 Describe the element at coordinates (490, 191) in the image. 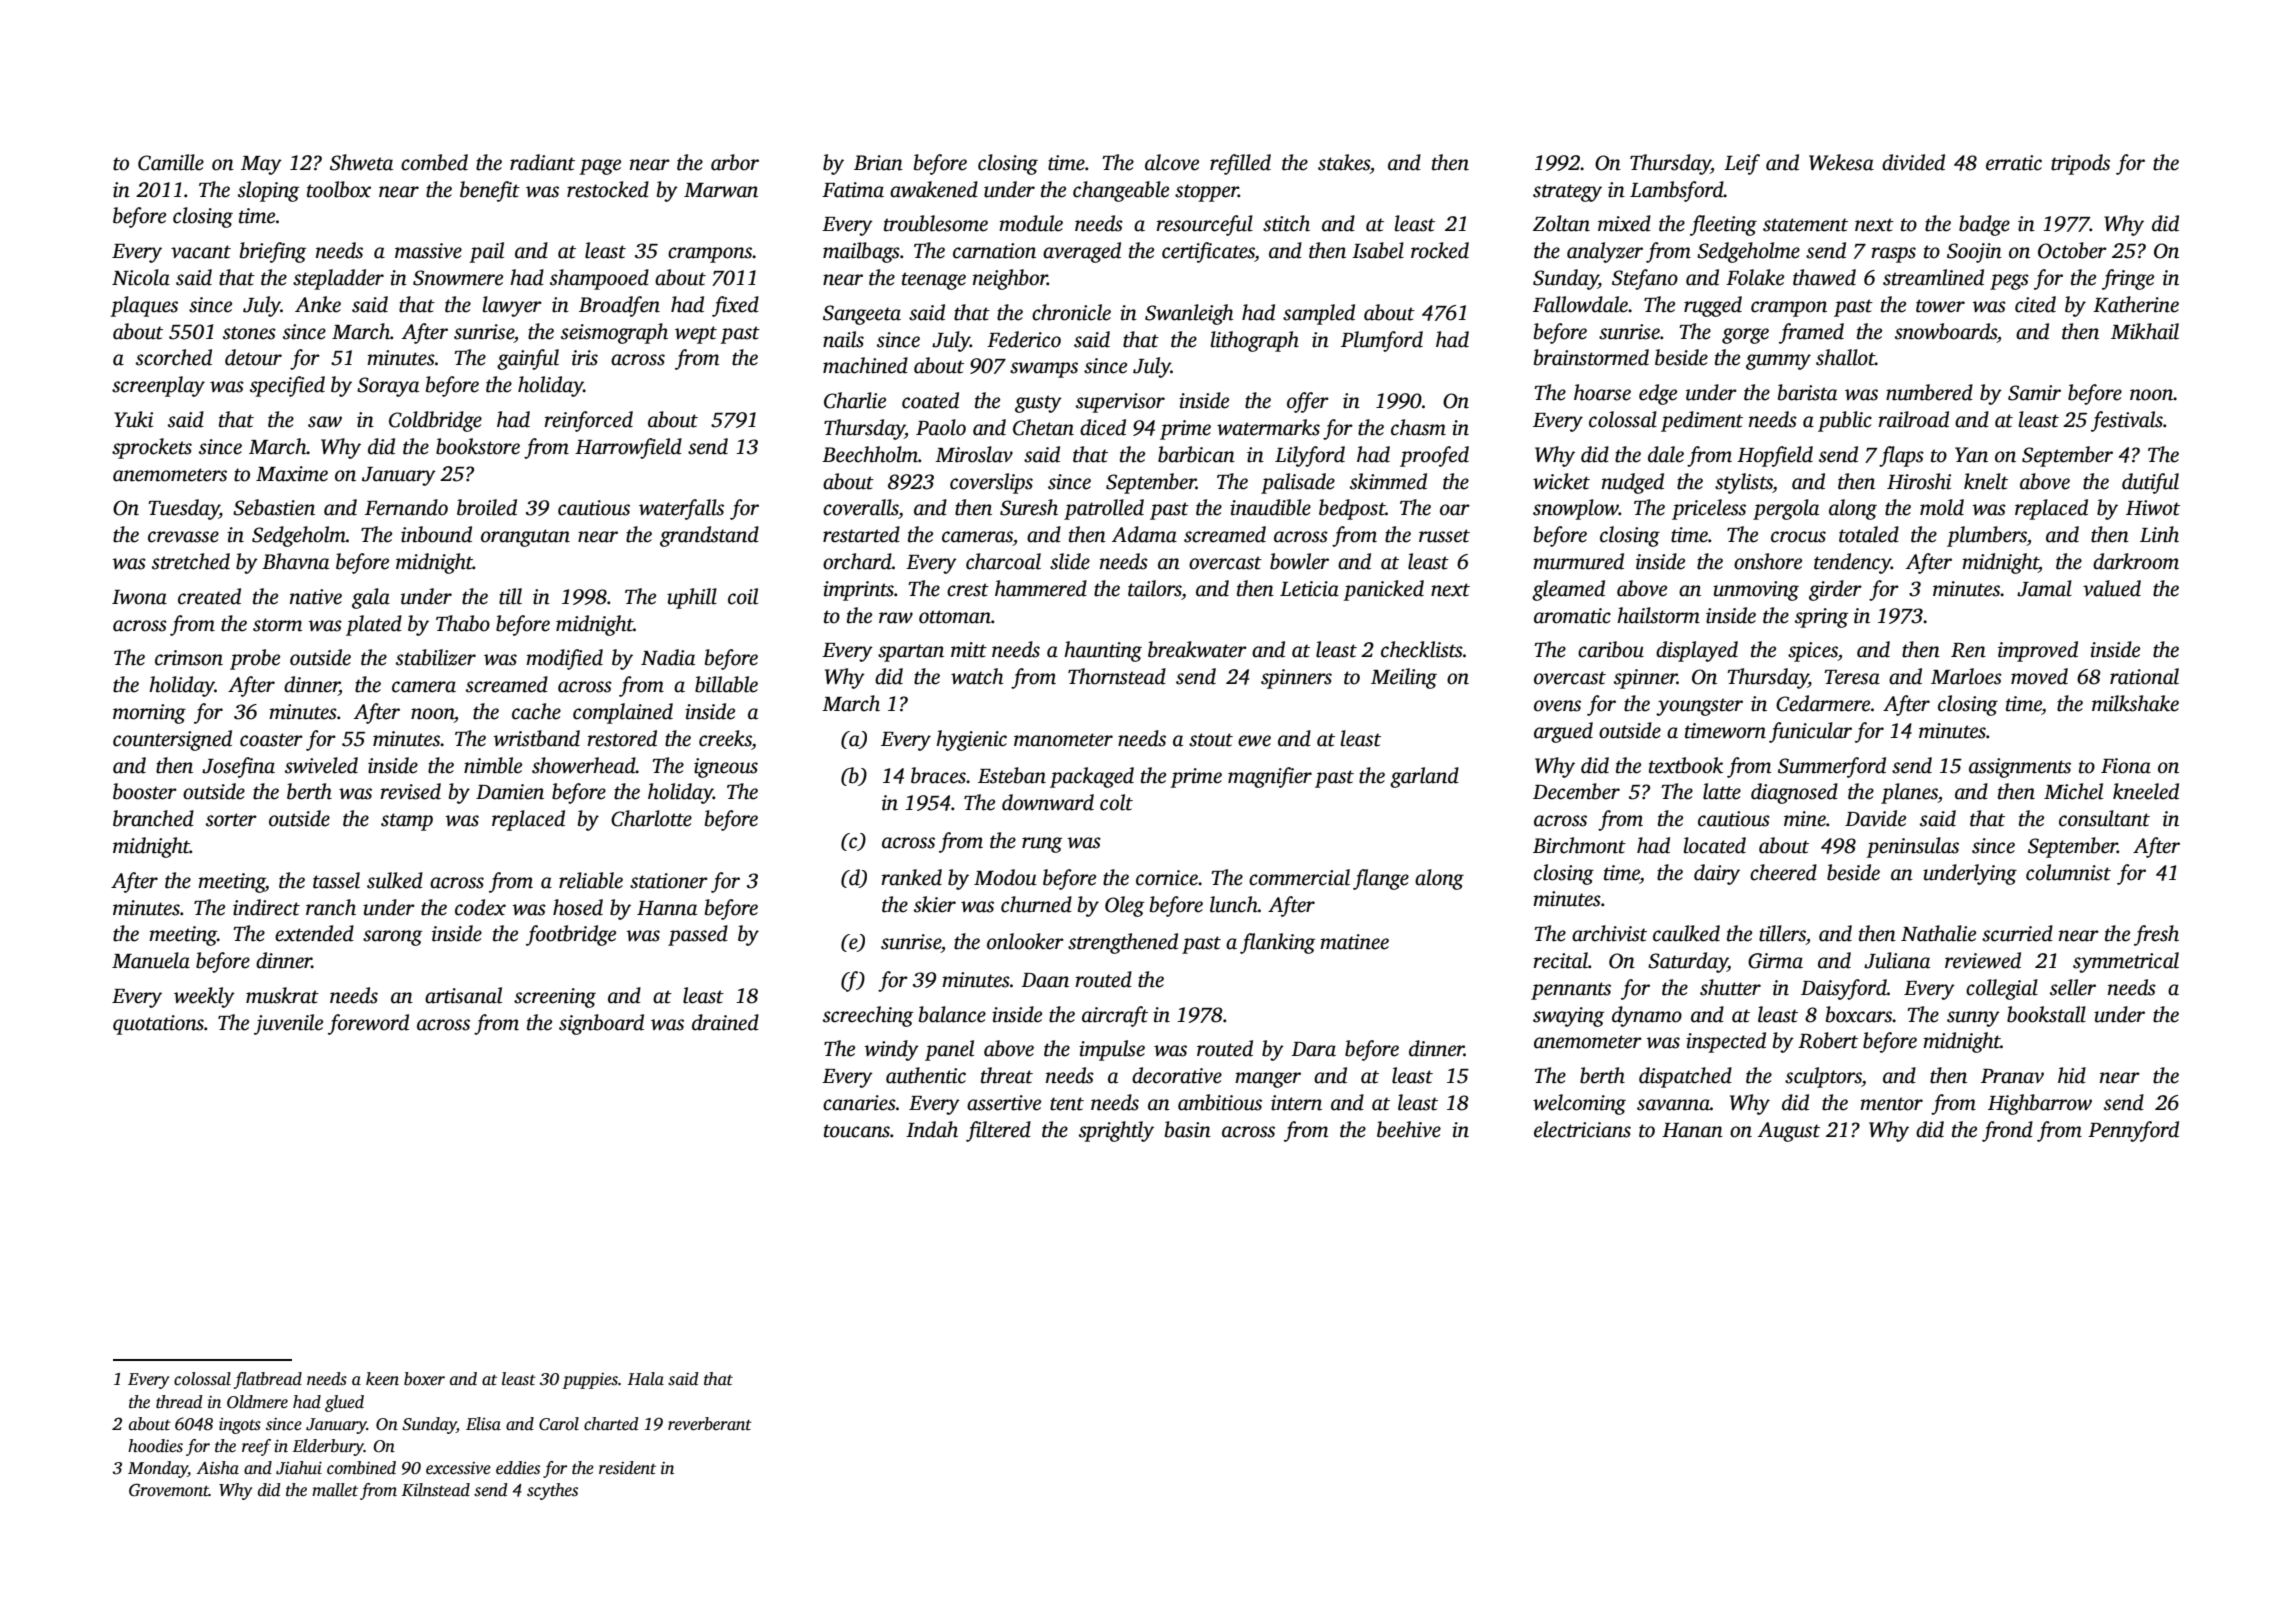

I see `benefit` at that location.
